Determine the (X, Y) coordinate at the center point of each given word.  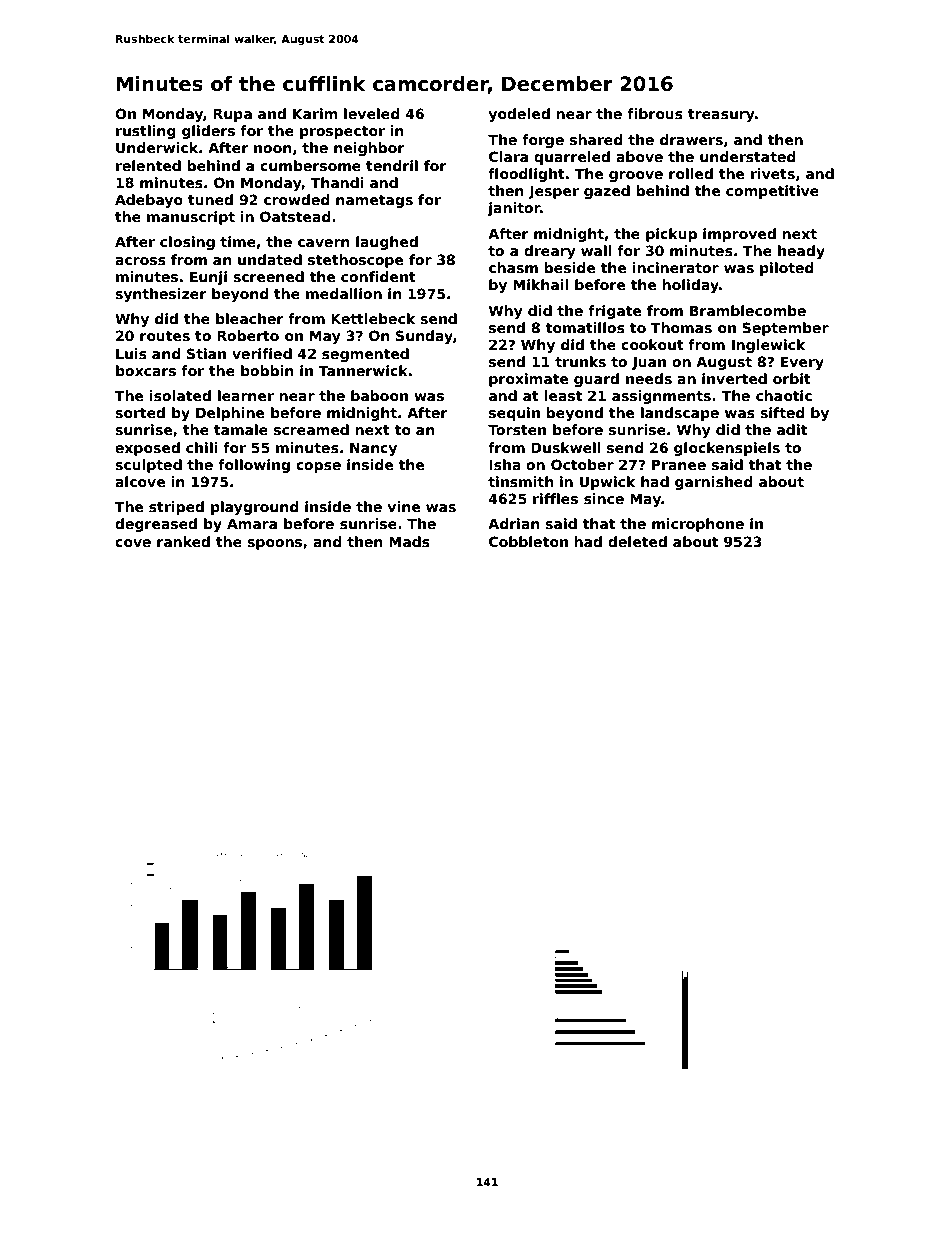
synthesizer (161, 295)
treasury (721, 115)
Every (802, 363)
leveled (372, 113)
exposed (147, 449)
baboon (379, 395)
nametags (374, 201)
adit (792, 429)
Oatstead (295, 216)
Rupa (232, 115)
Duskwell (566, 447)
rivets (773, 173)
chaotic (784, 395)
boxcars (146, 370)
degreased (156, 525)
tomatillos (585, 327)
